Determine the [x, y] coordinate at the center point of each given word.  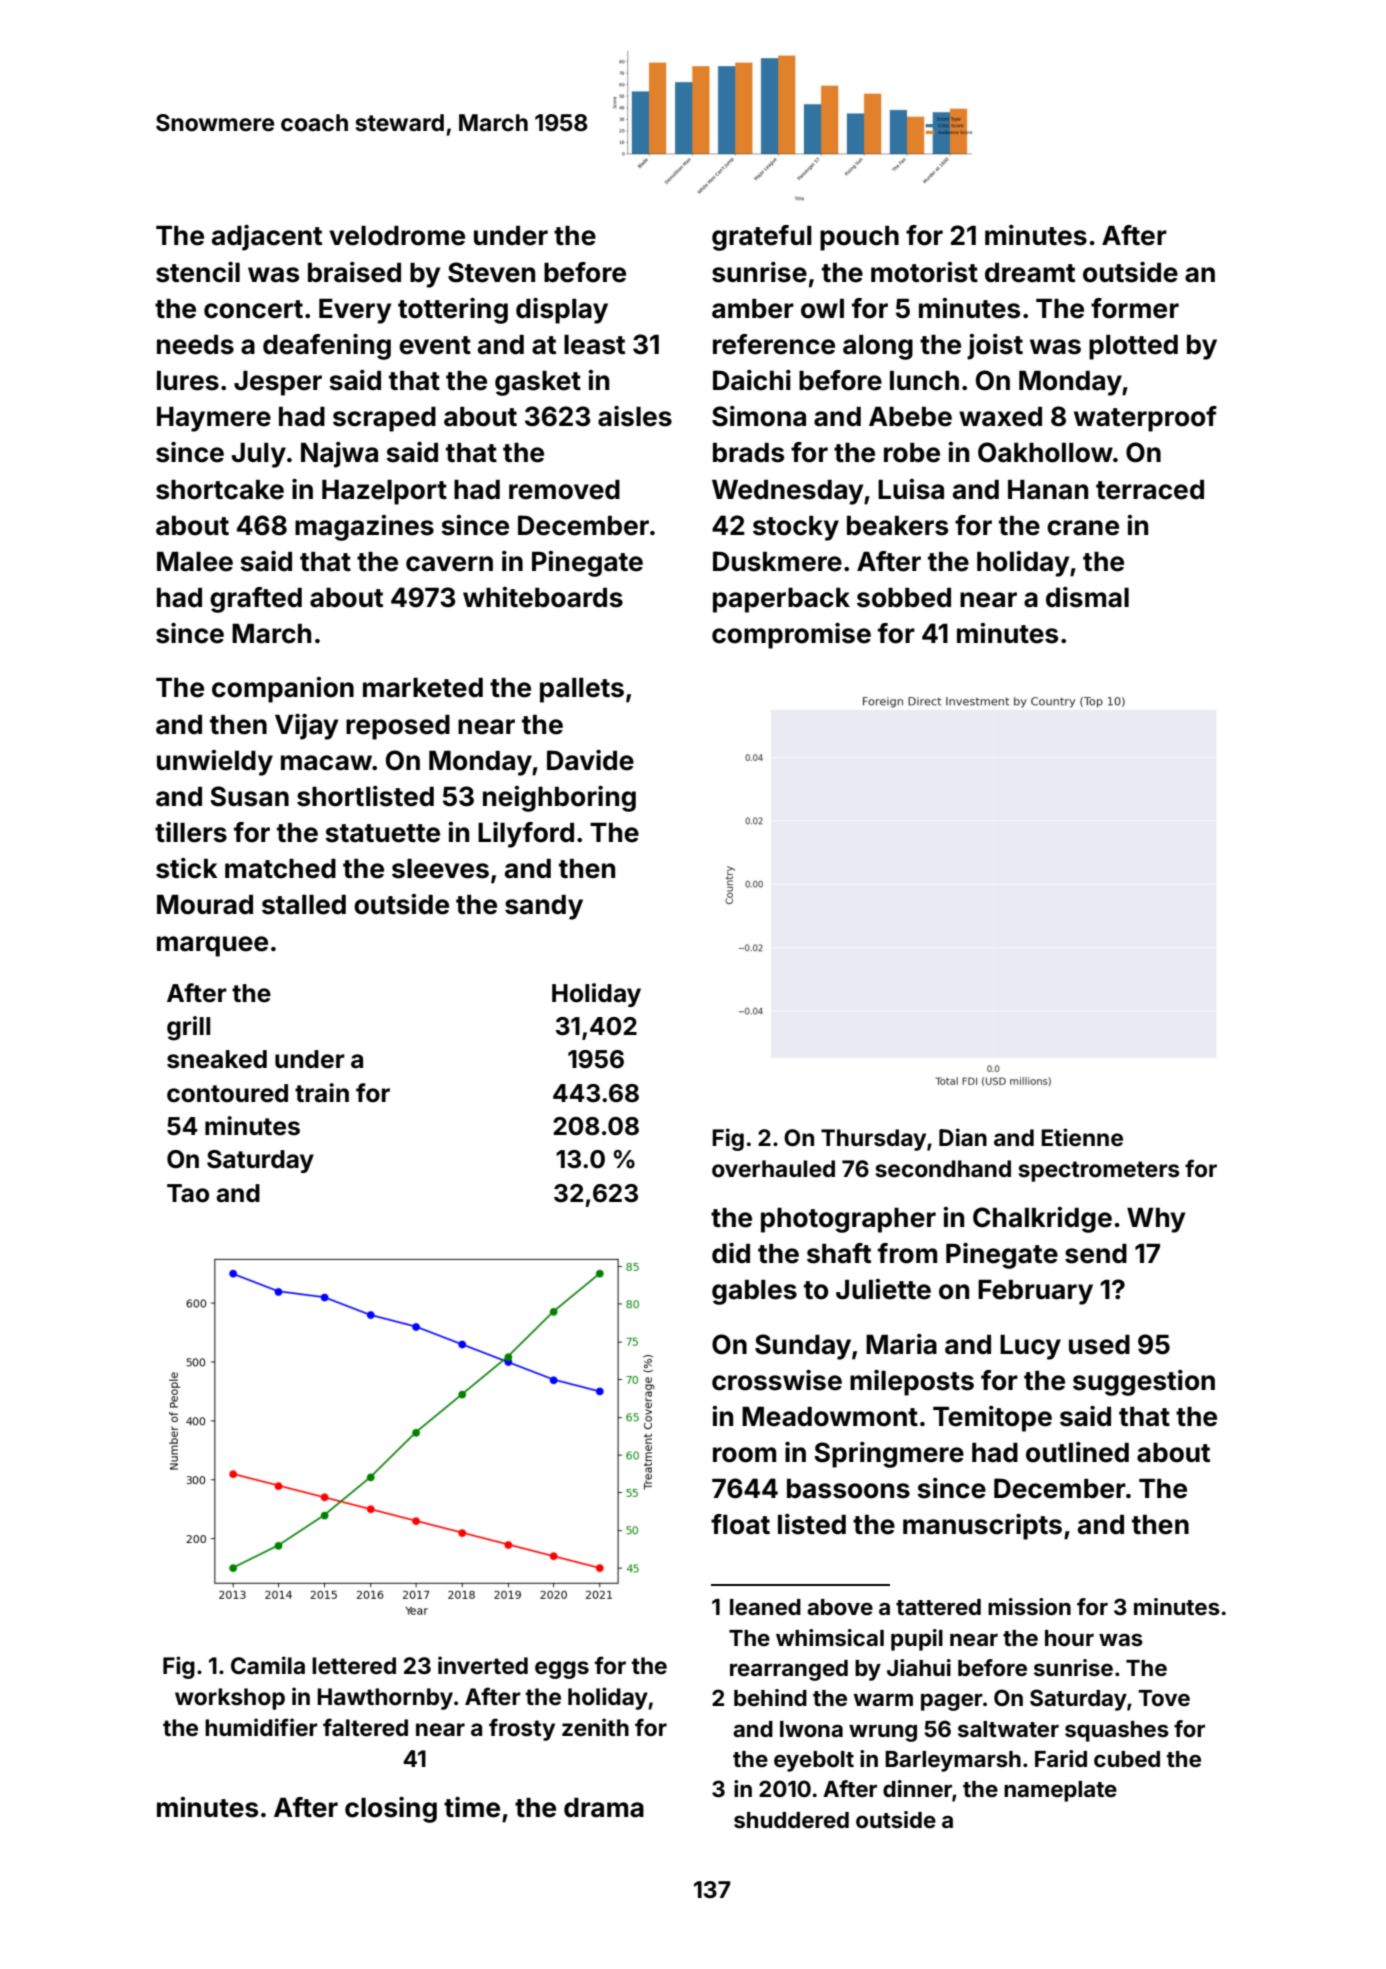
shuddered [791, 1820]
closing [391, 1810]
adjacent [267, 238]
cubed [1127, 1759]
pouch [859, 238]
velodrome [397, 236]
